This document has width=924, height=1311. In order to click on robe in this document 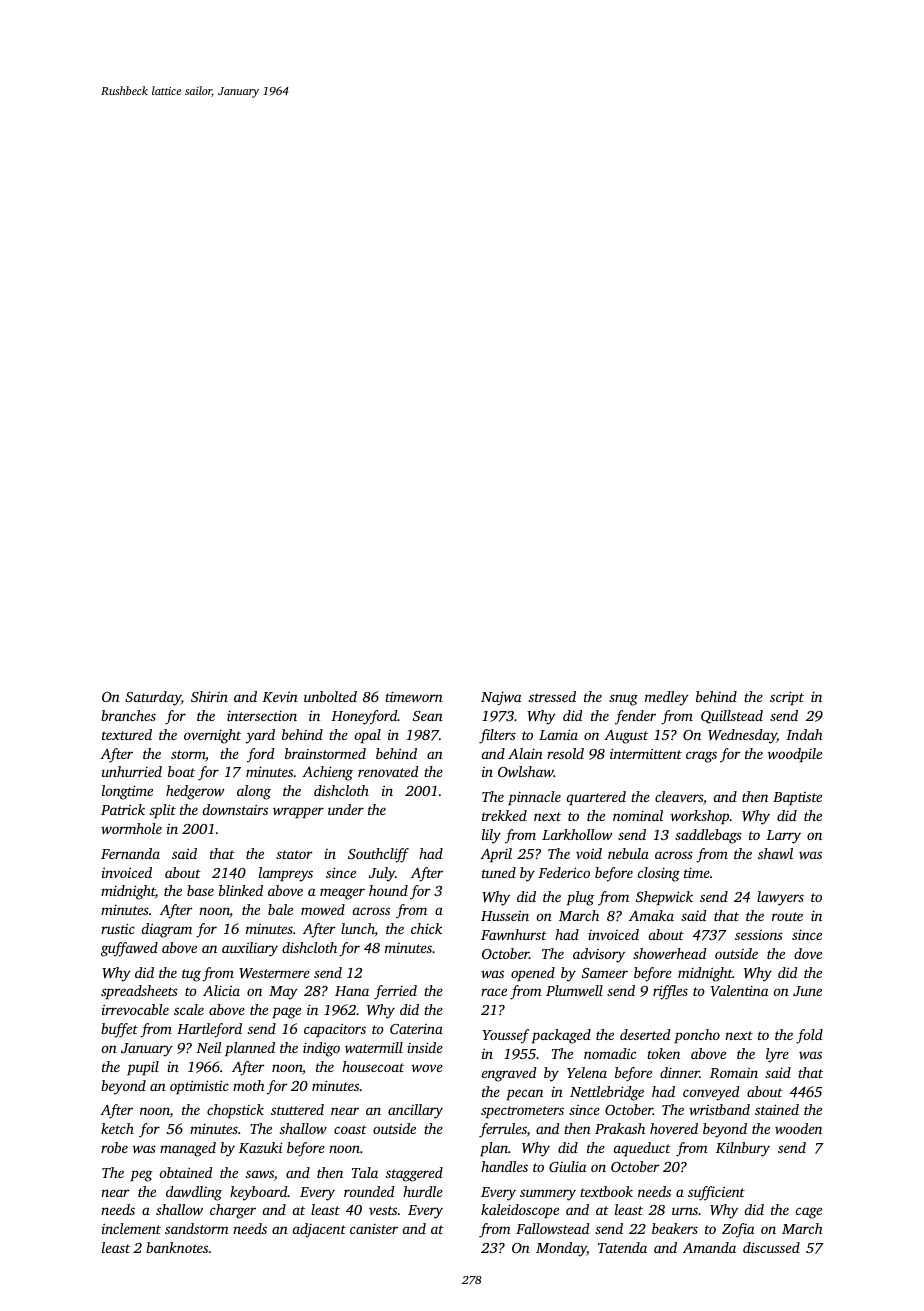, I will do `click(114, 1147)`.
